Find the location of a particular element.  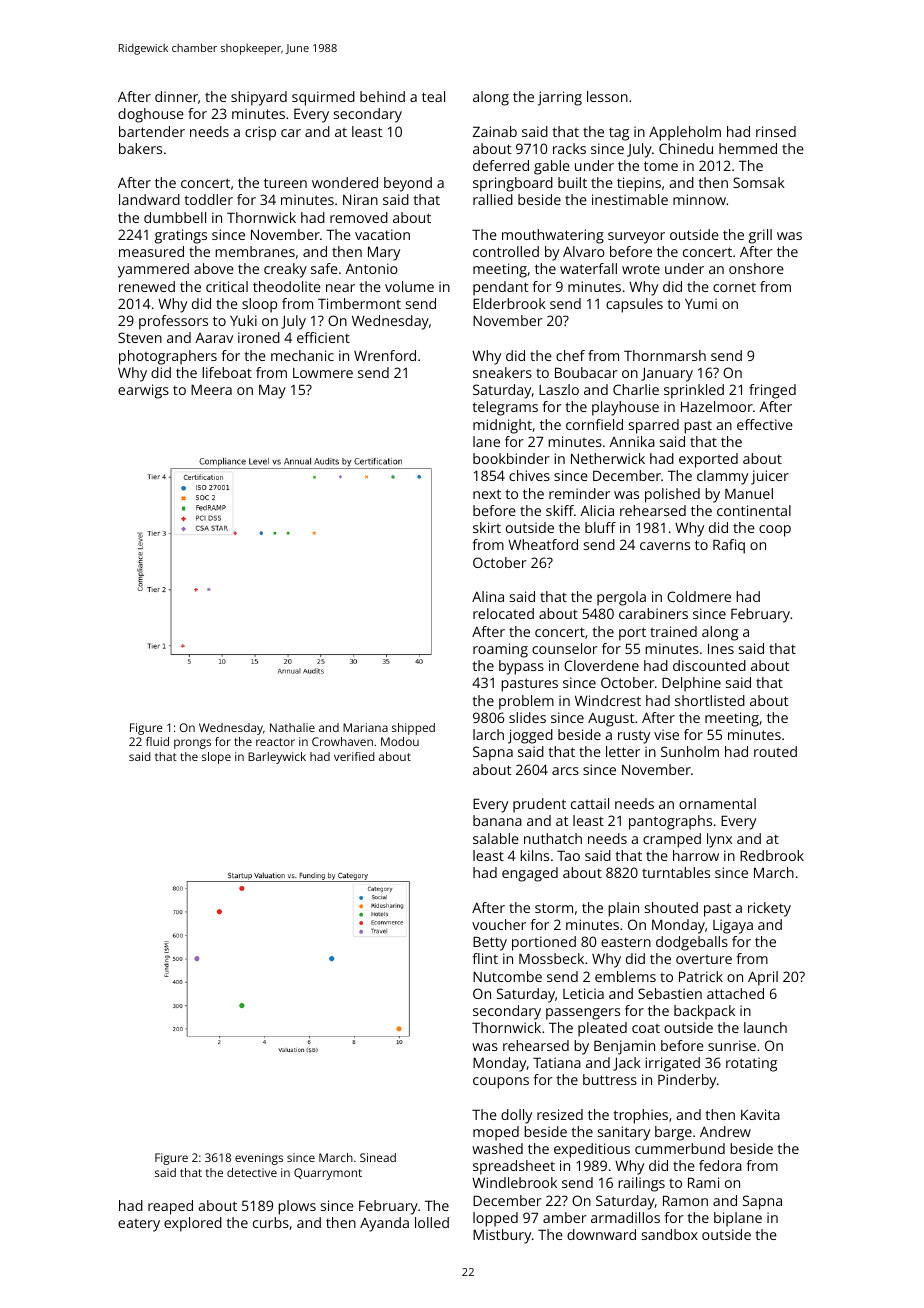

rinsed is located at coordinates (776, 131).
